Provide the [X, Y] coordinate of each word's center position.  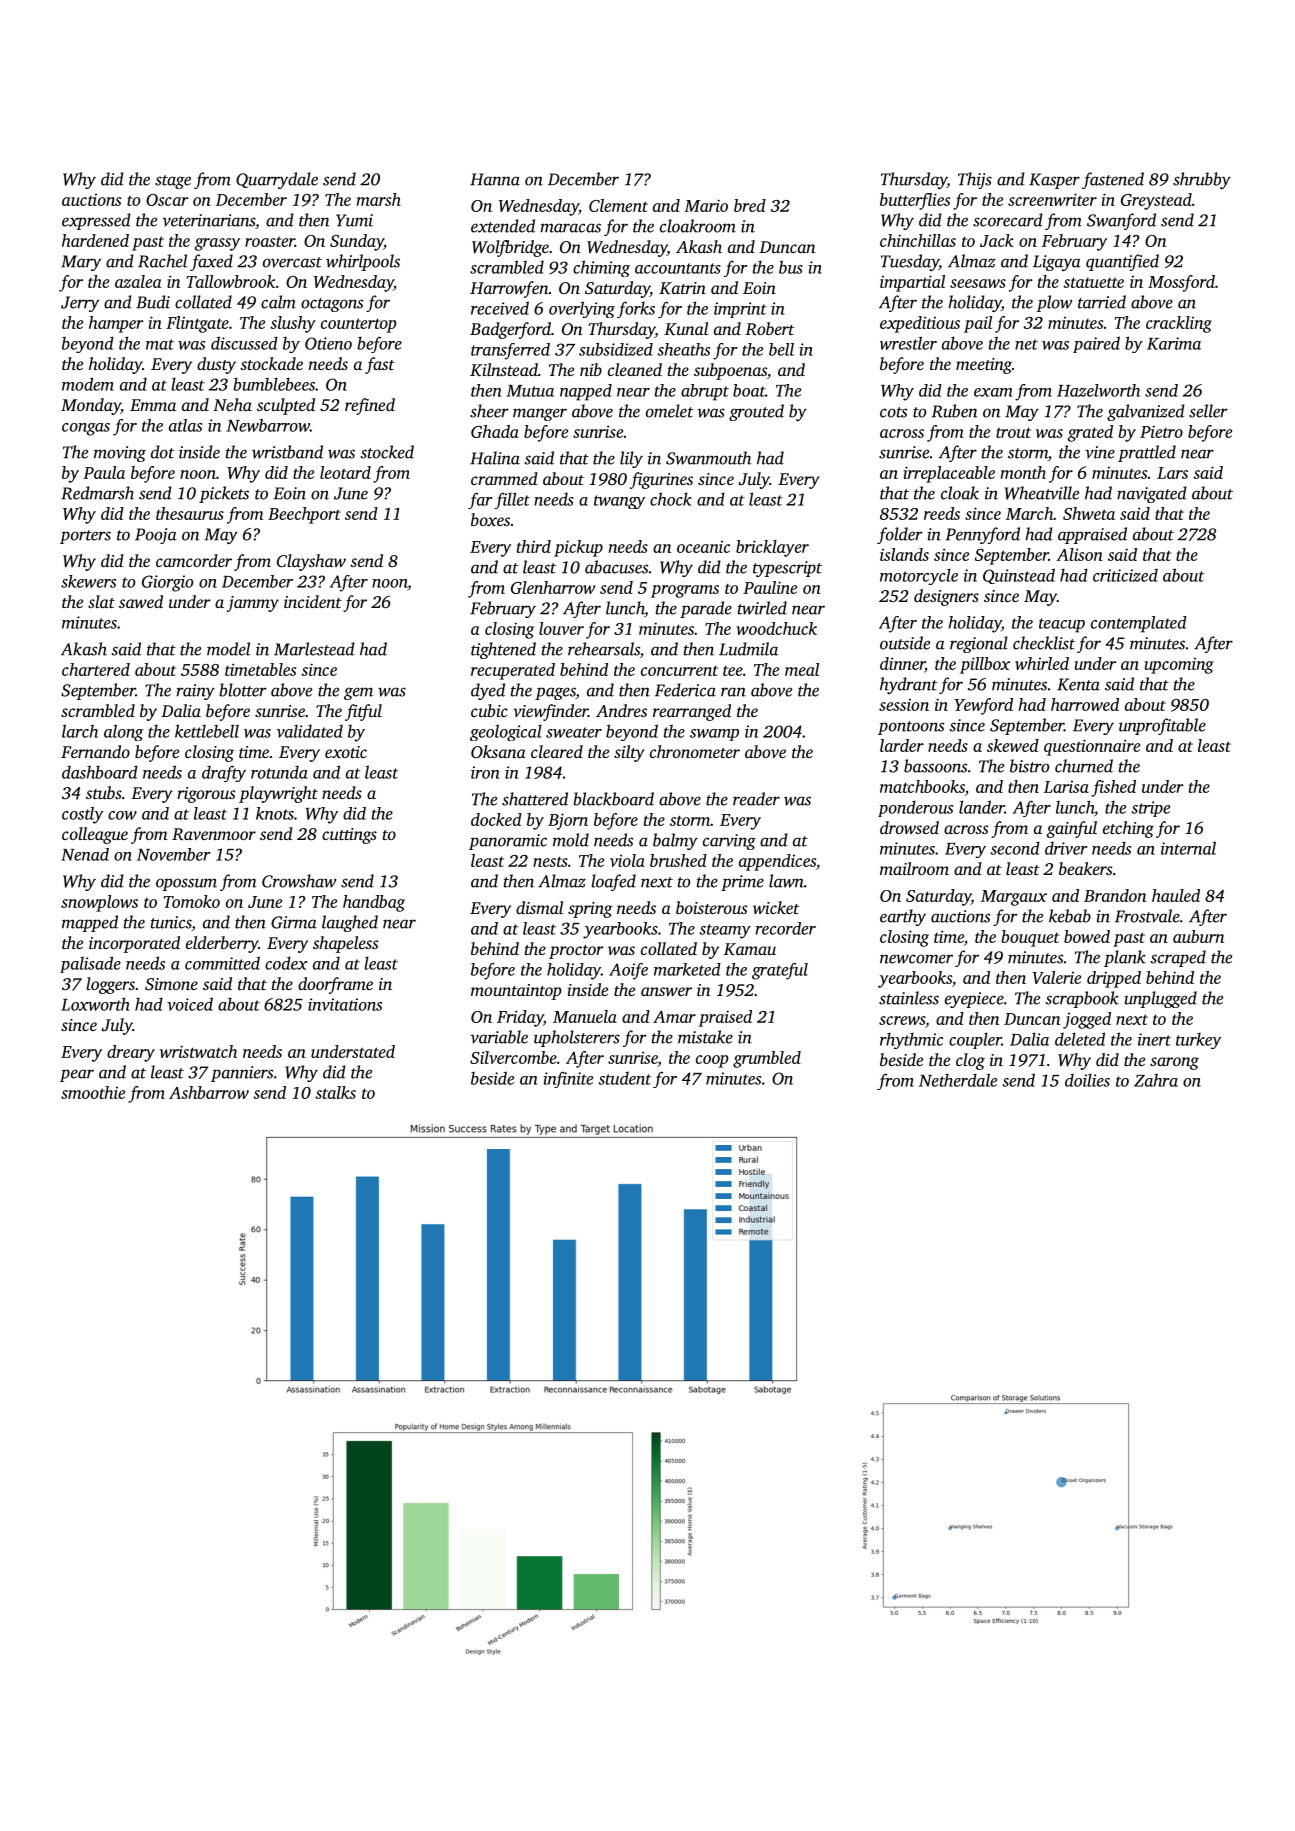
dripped [1114, 979]
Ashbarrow [209, 1092]
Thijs [975, 180]
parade [706, 609]
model [228, 649]
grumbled [767, 1059]
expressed [96, 221]
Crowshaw [299, 881]
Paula [104, 472]
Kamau [750, 949]
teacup [1062, 625]
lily [631, 459]
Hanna [495, 179]
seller [1208, 411]
